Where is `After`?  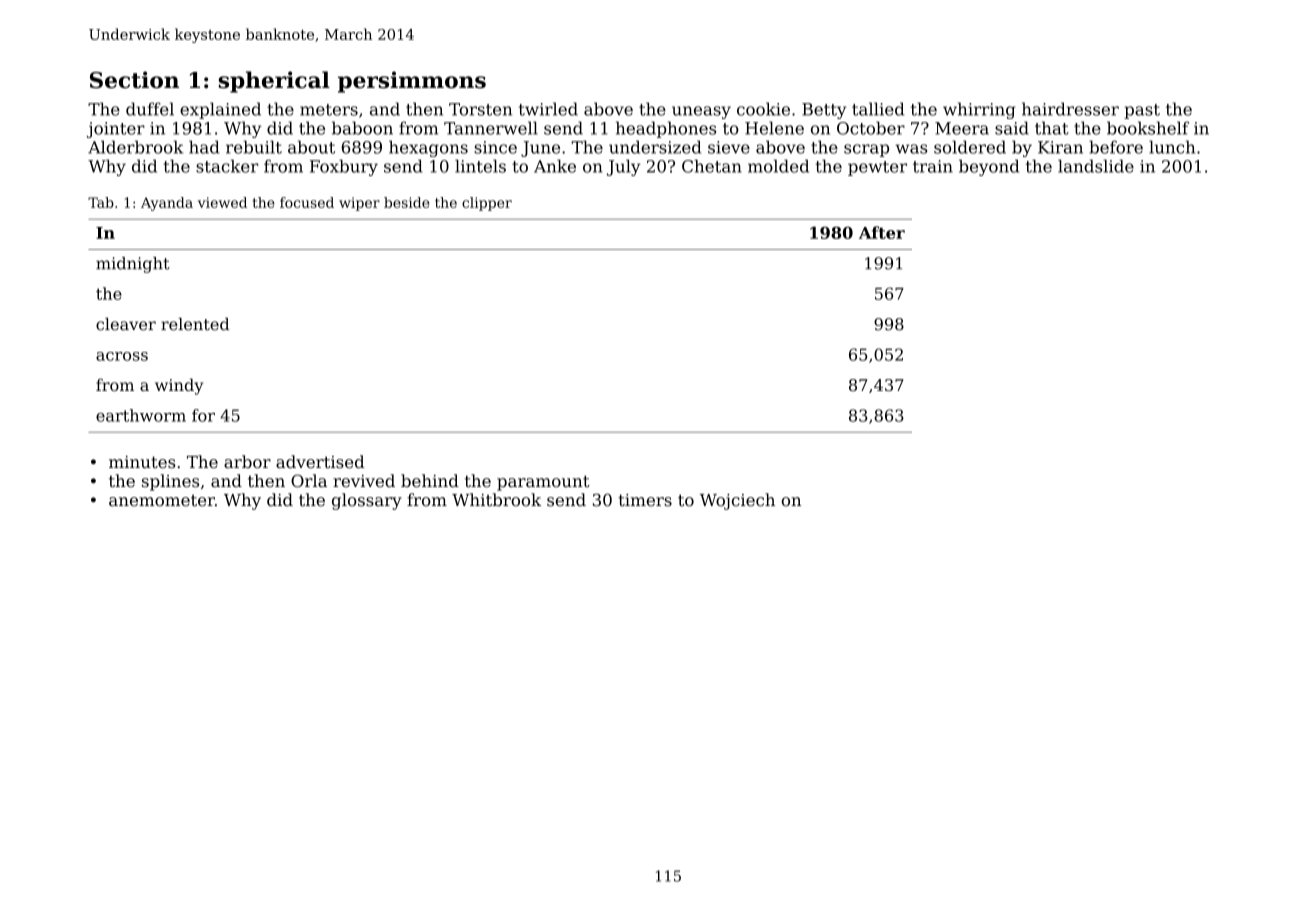 After is located at coordinates (882, 232).
